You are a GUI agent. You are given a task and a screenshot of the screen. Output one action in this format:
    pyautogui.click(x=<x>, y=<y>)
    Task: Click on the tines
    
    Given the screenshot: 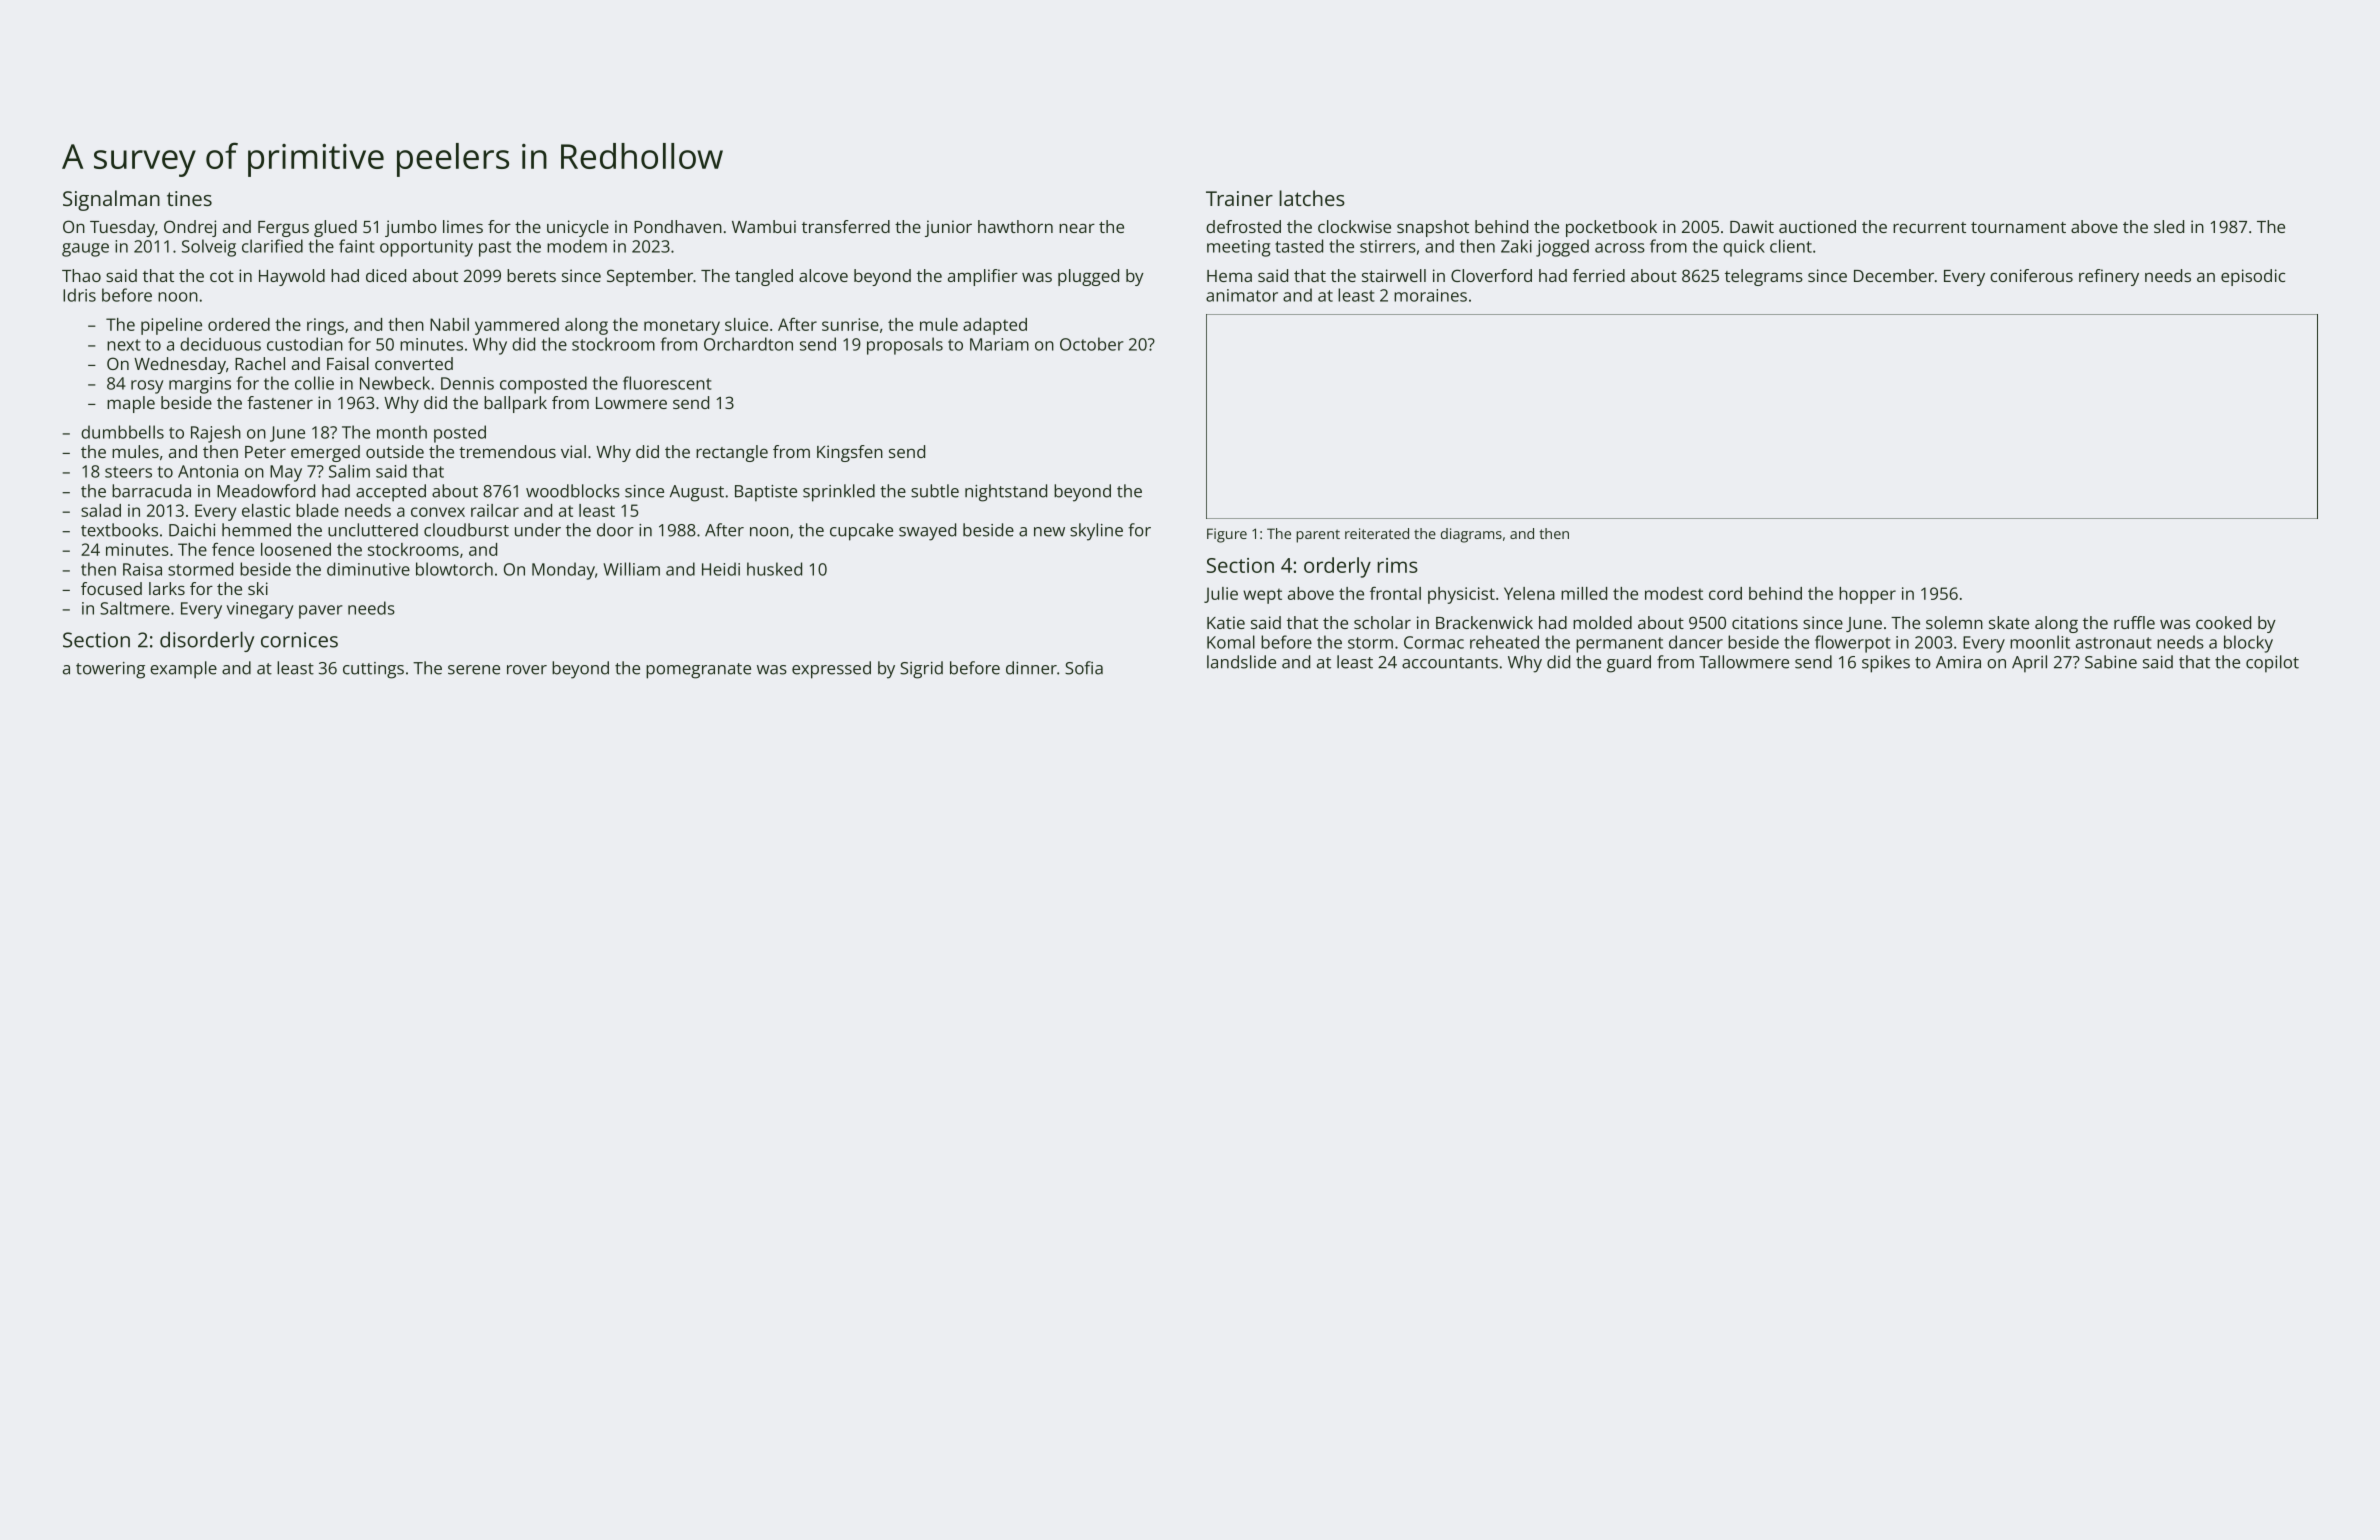 What is the action you would take?
    pyautogui.click(x=189, y=198)
